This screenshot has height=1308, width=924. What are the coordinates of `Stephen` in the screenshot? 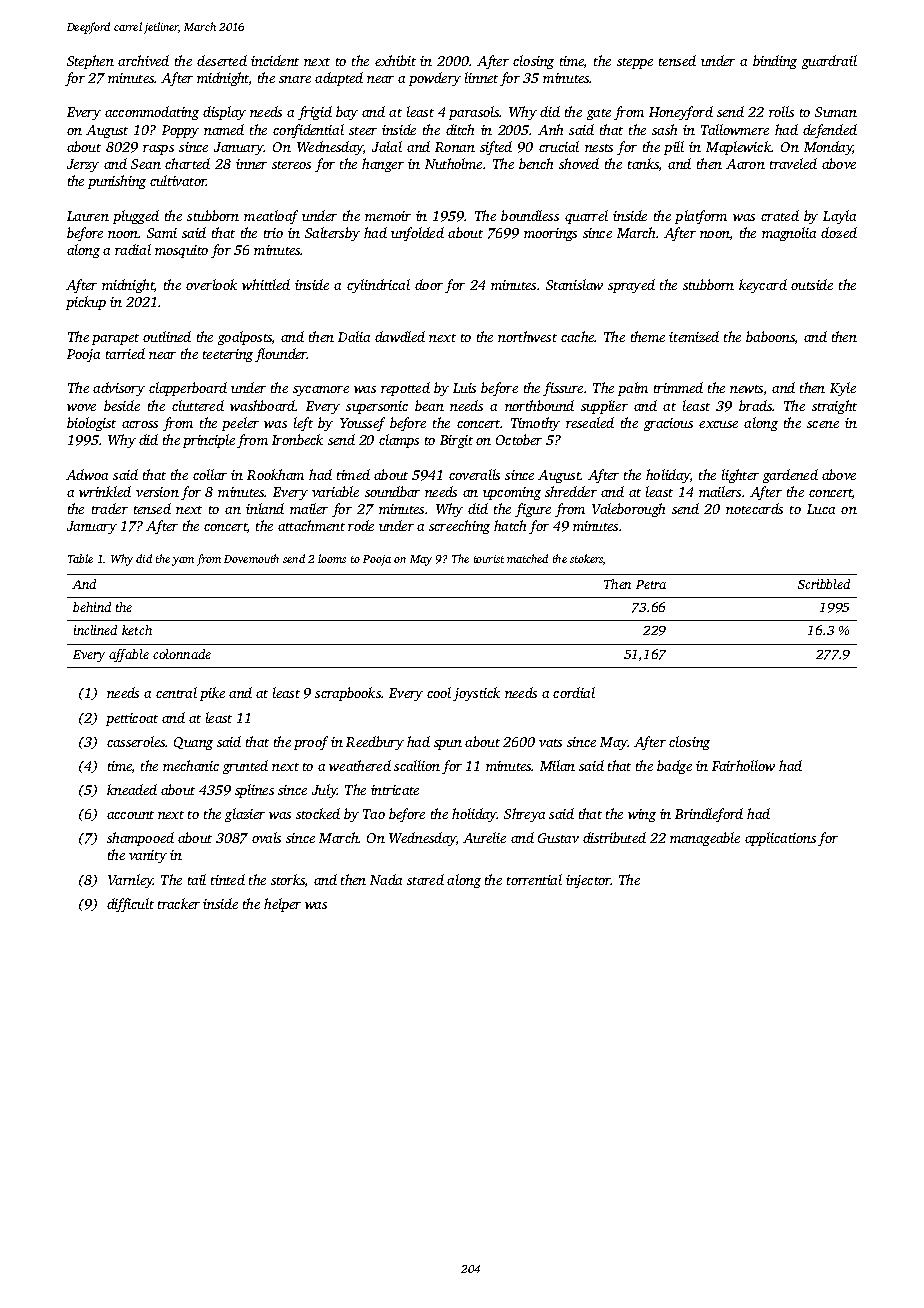 It's located at (90, 62).
